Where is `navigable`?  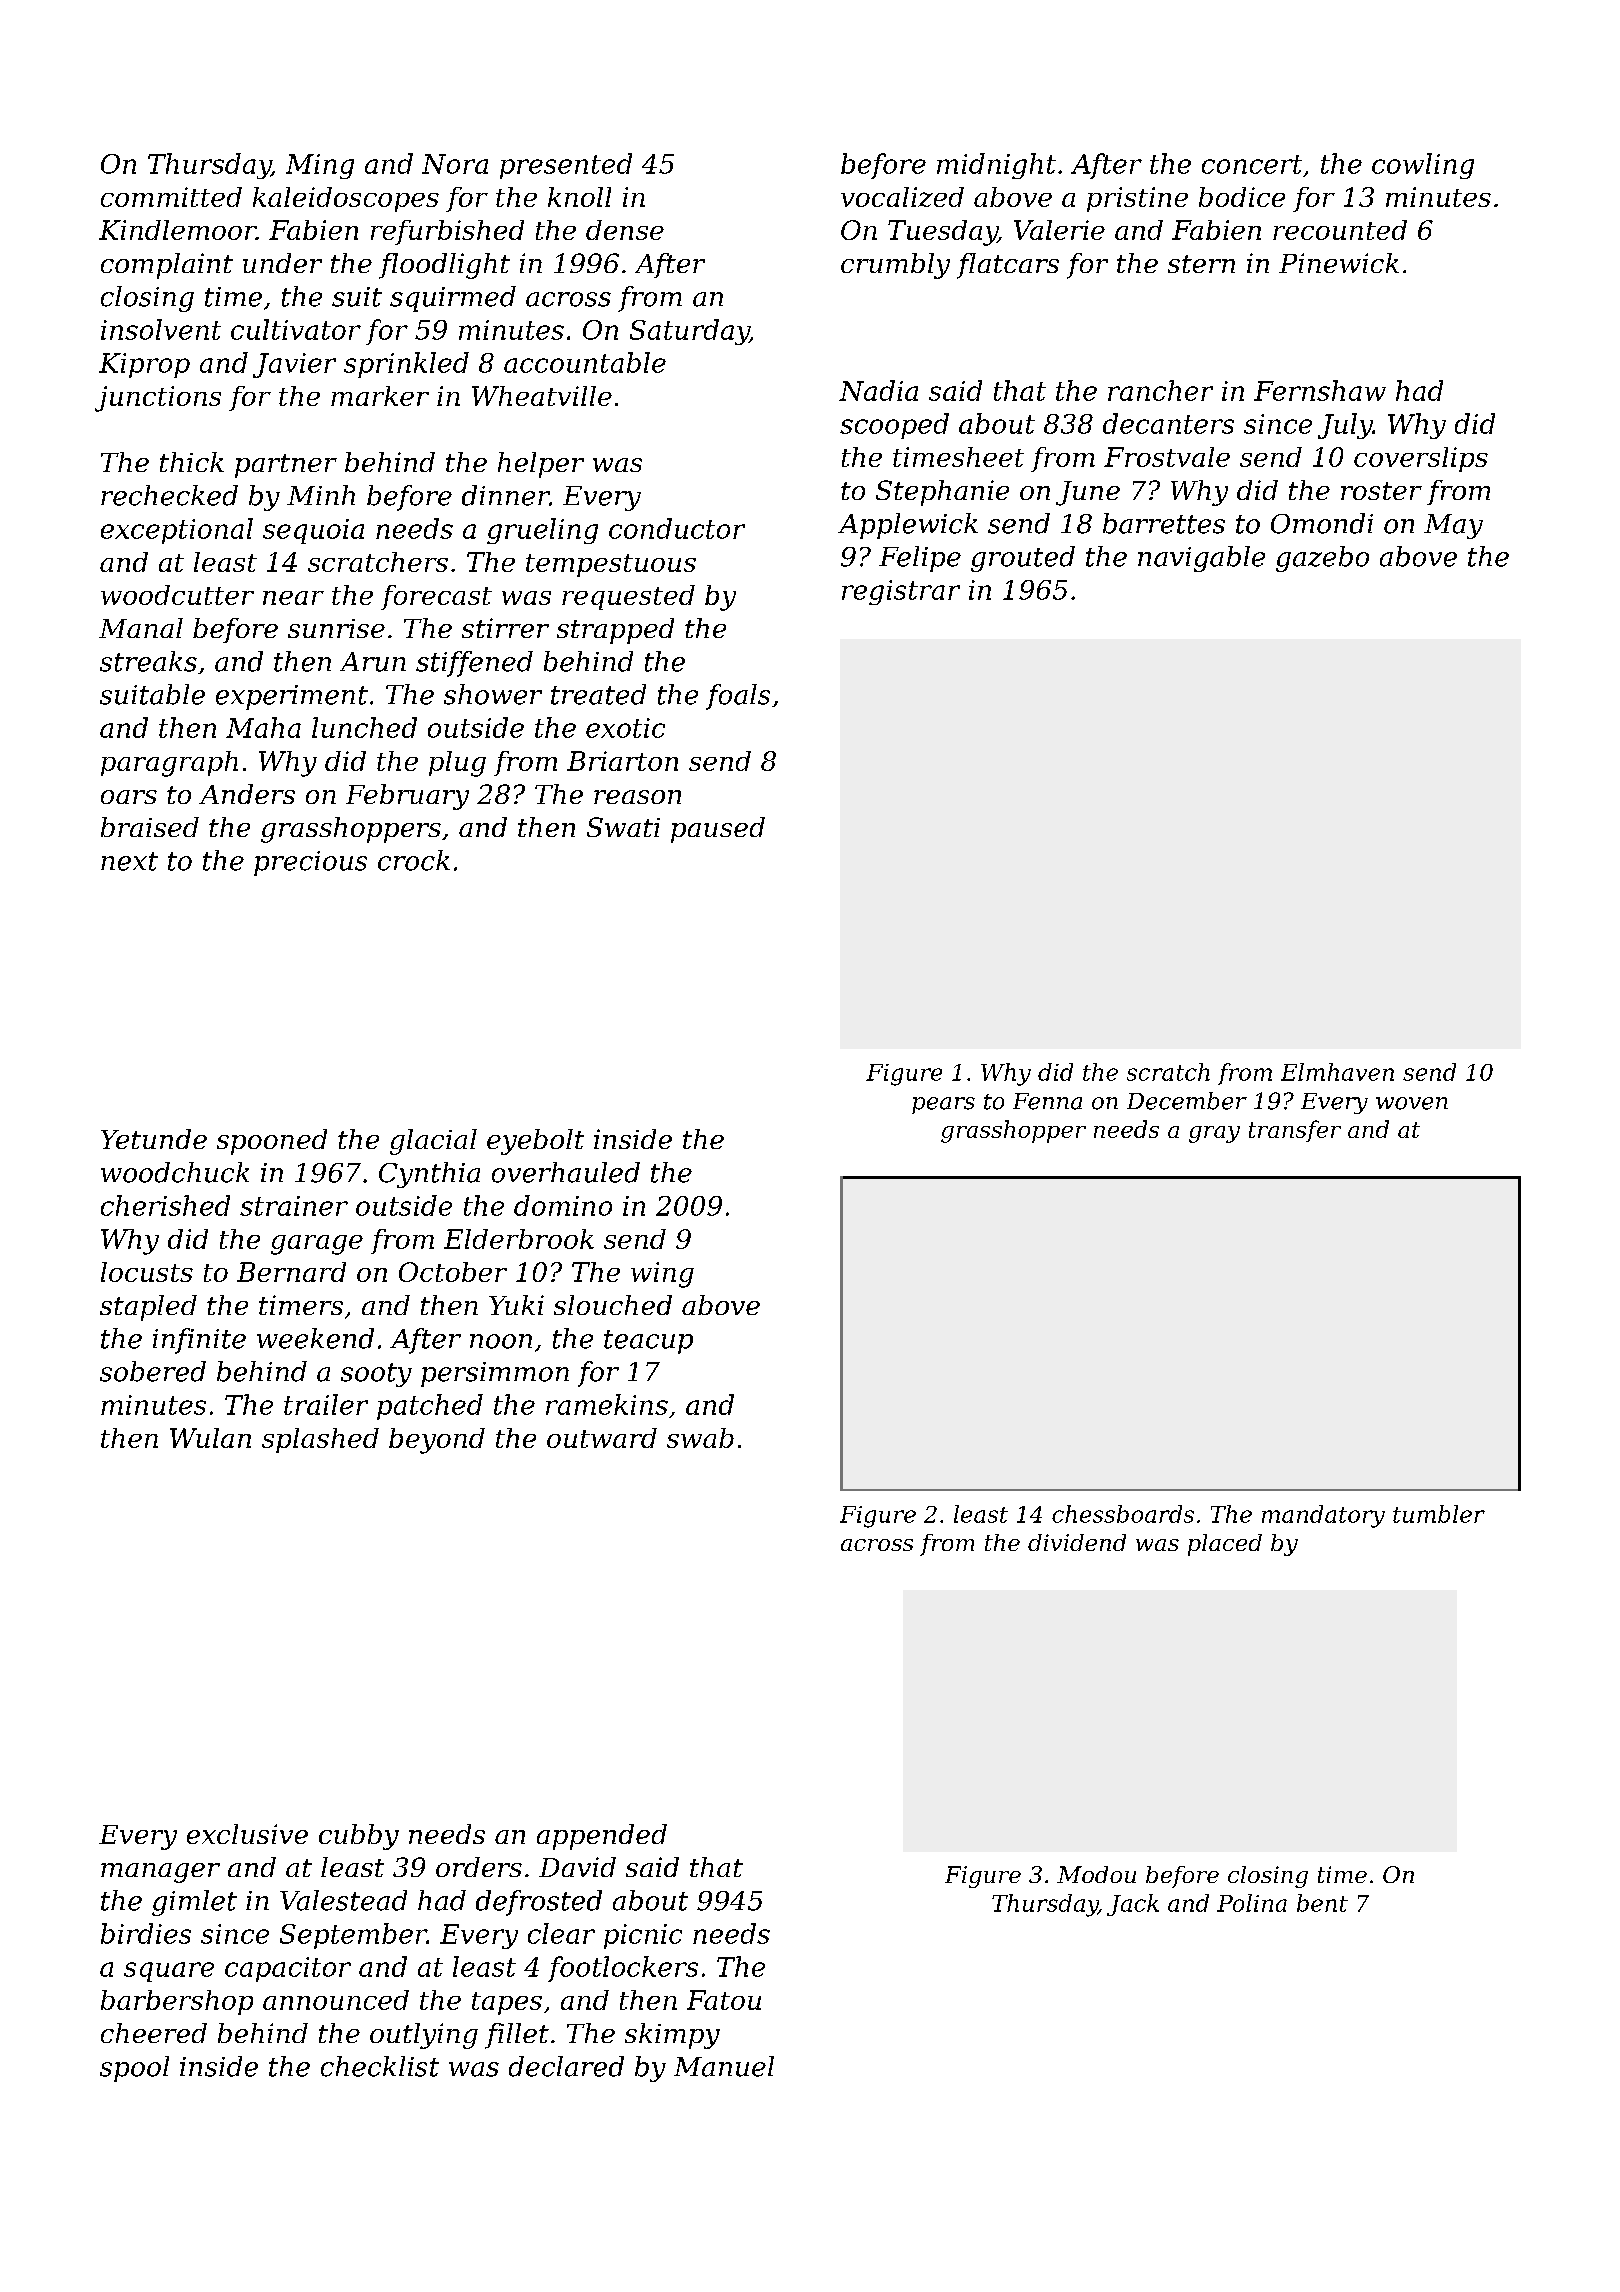
navigable is located at coordinates (1201, 559).
